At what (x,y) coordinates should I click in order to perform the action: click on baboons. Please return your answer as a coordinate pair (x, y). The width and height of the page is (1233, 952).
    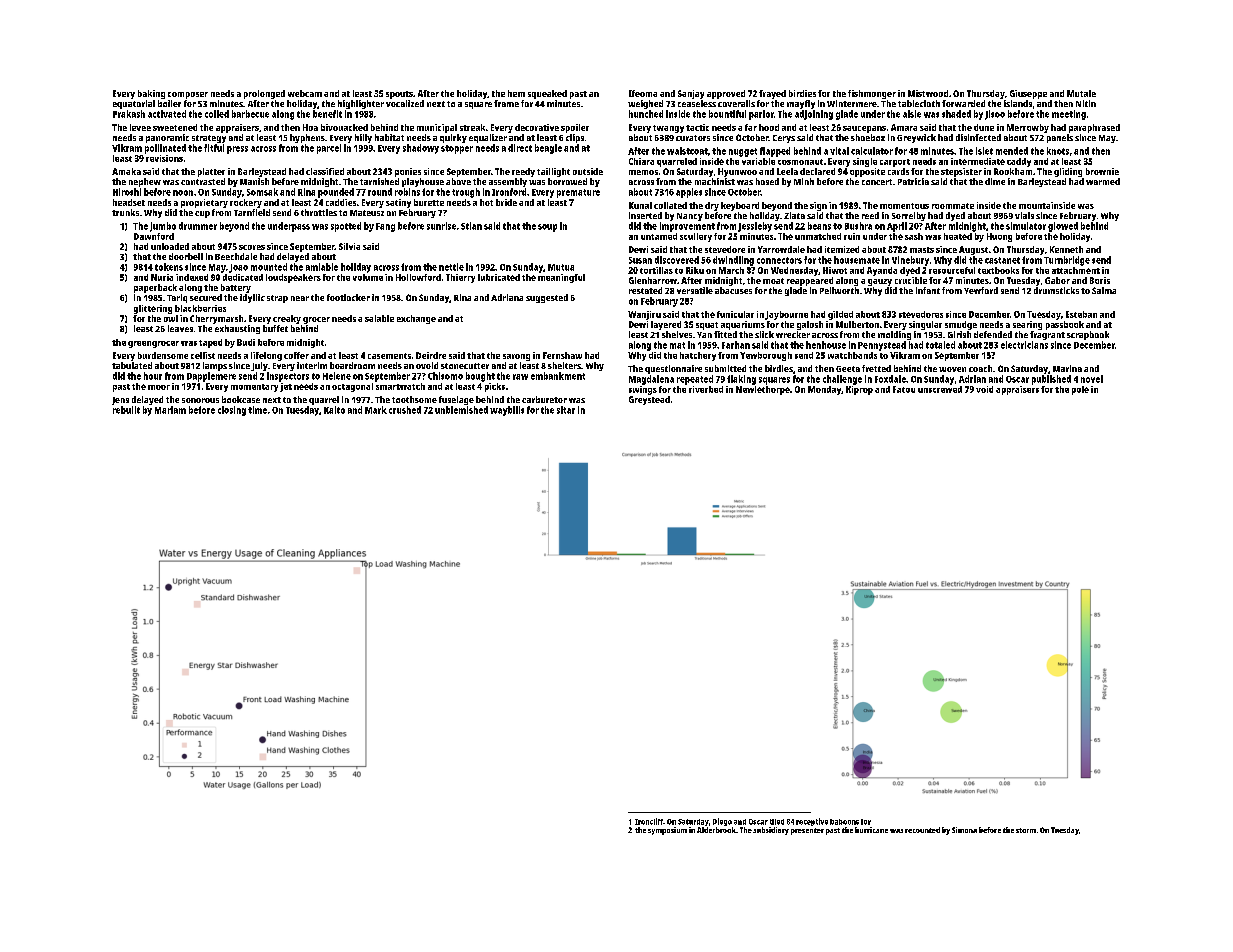
    Looking at the image, I should click on (844, 822).
